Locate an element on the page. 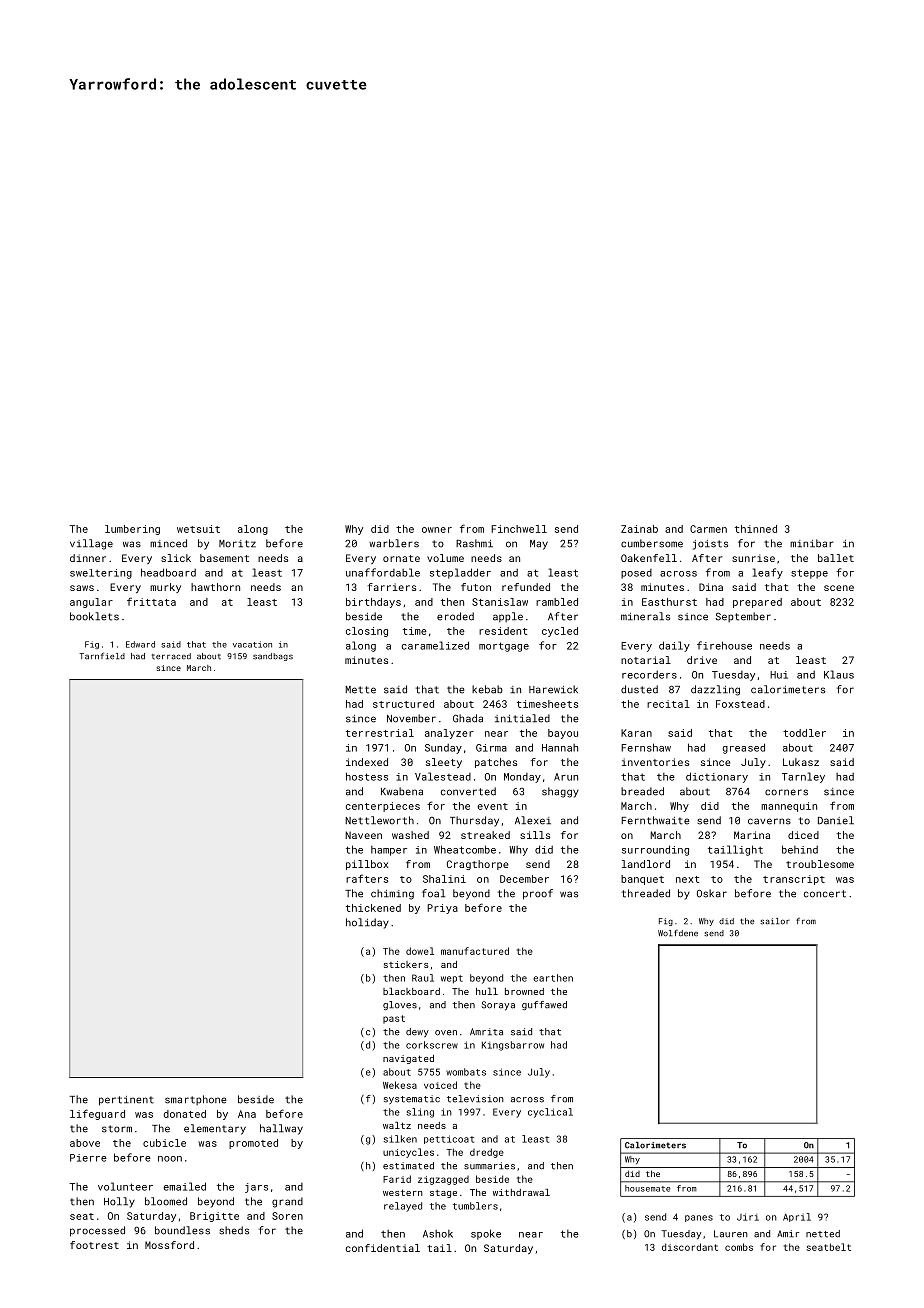 This page has height=1308, width=924. Tarnfield is located at coordinates (102, 656).
